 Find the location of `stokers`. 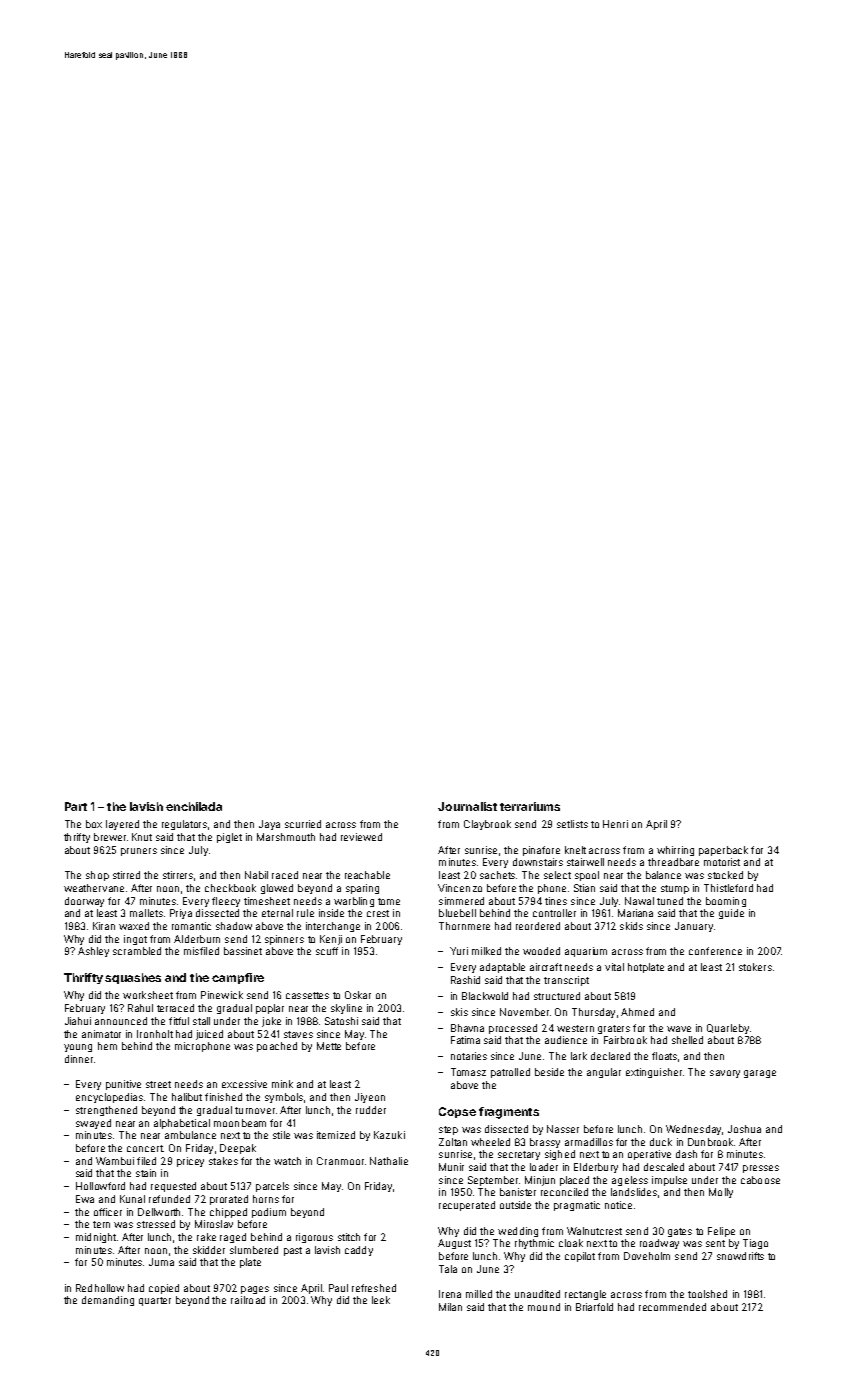

stokers is located at coordinates (755, 967).
